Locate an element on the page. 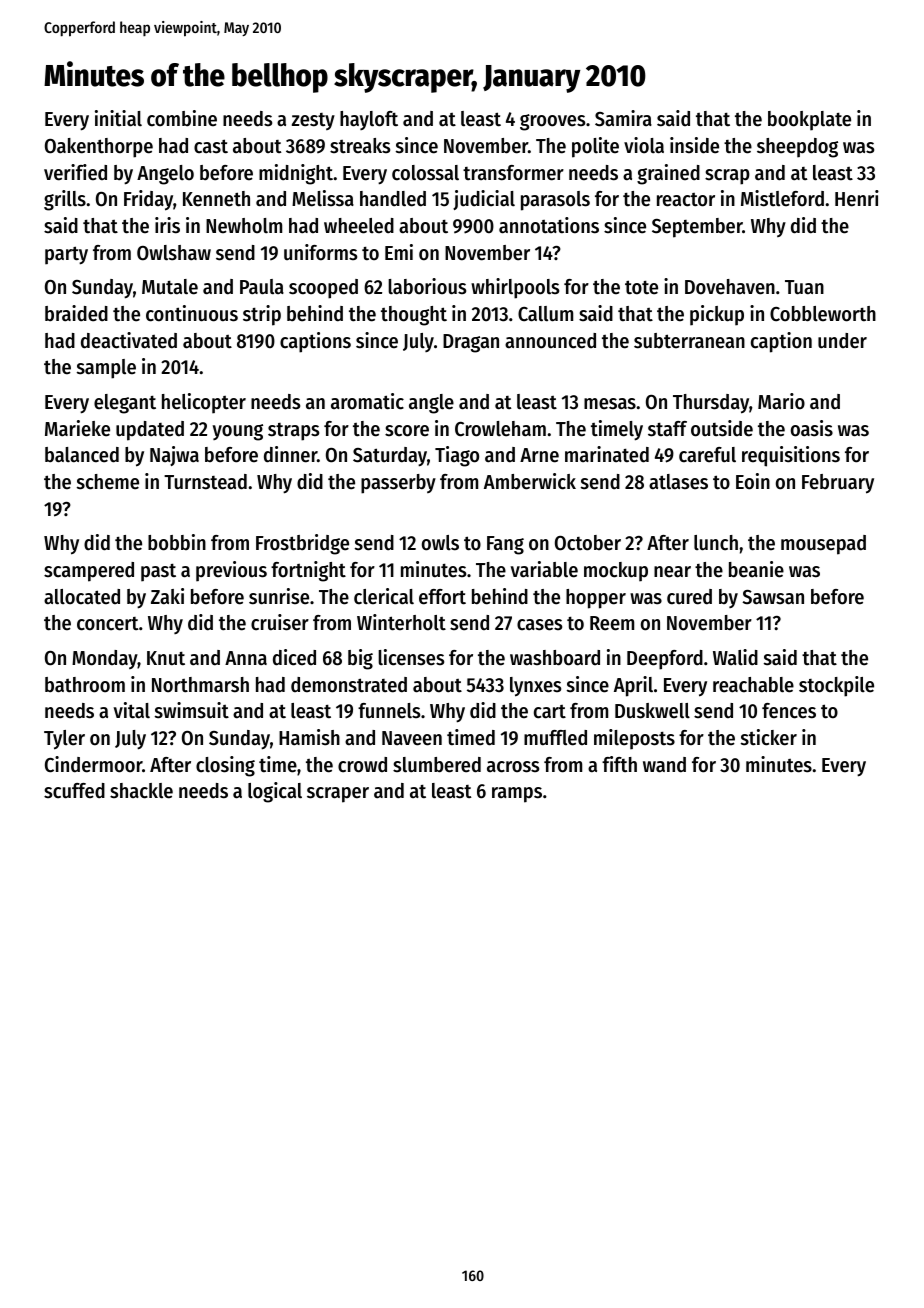 The image size is (924, 1308). Emi is located at coordinates (399, 252).
